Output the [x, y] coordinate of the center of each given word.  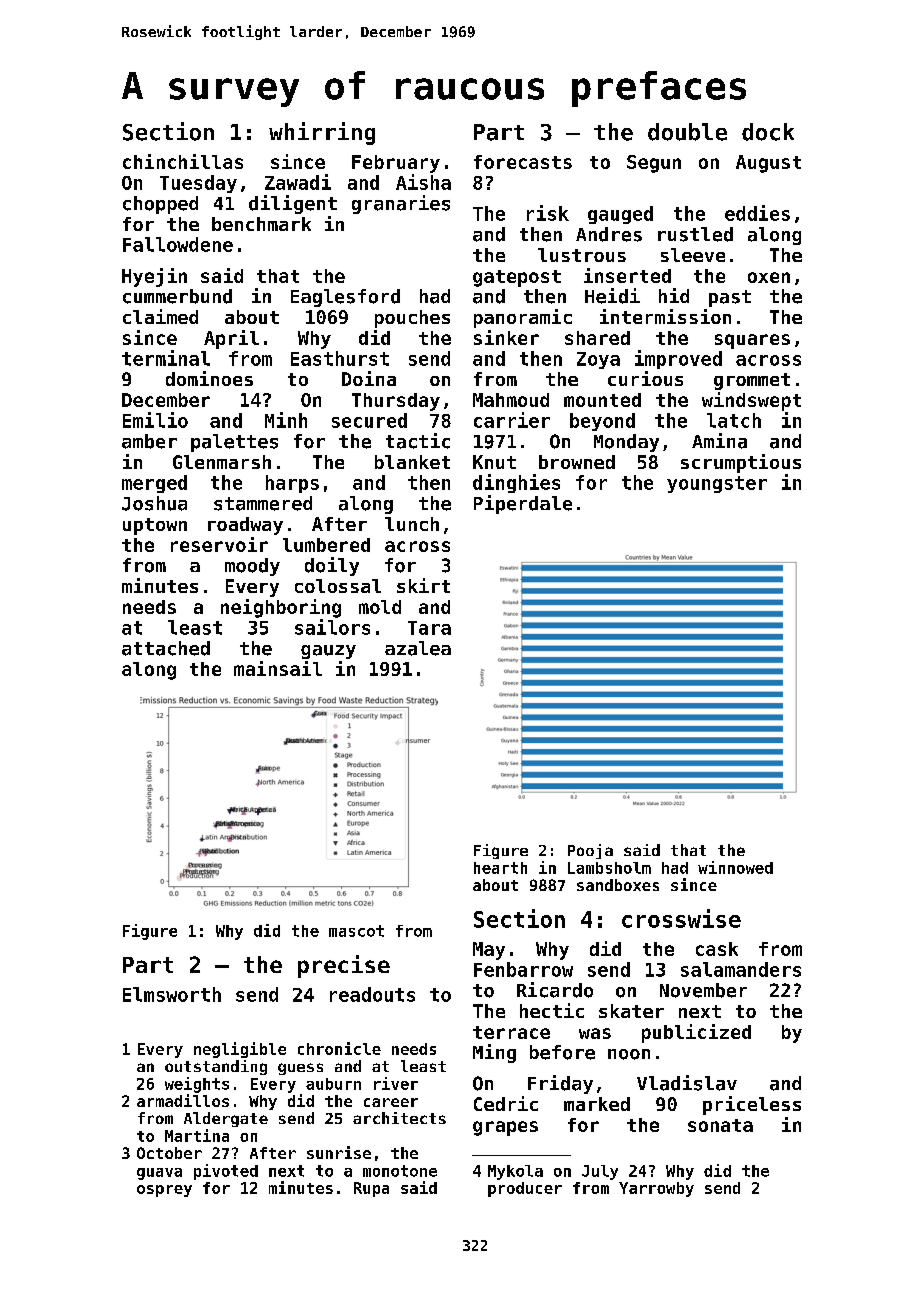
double [687, 132]
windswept [751, 401]
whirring [322, 133]
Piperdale [523, 504]
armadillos [183, 1100]
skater [631, 1011]
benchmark [261, 224]
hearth [500, 868]
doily [332, 566]
